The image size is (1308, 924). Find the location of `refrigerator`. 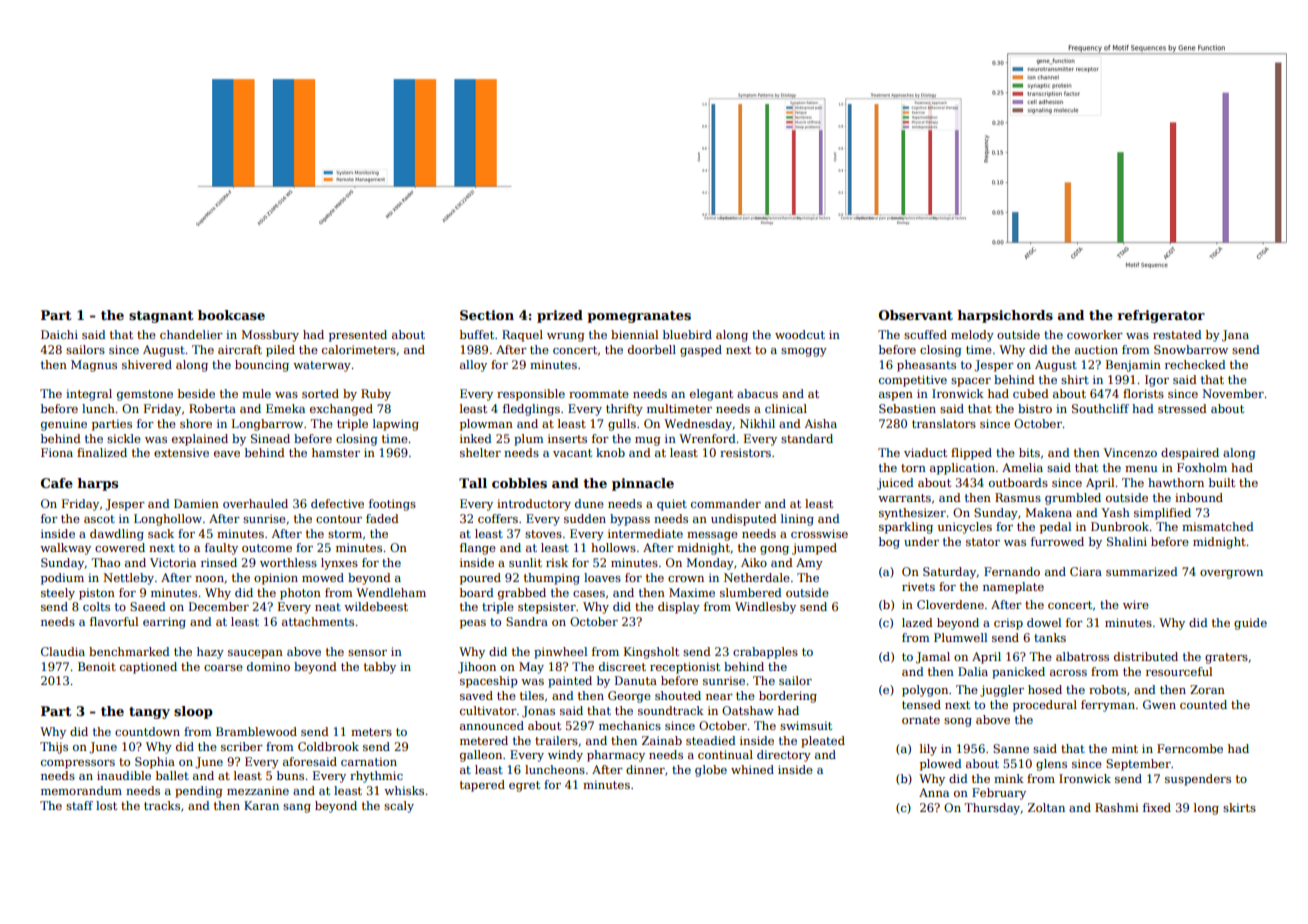

refrigerator is located at coordinates (1161, 316).
